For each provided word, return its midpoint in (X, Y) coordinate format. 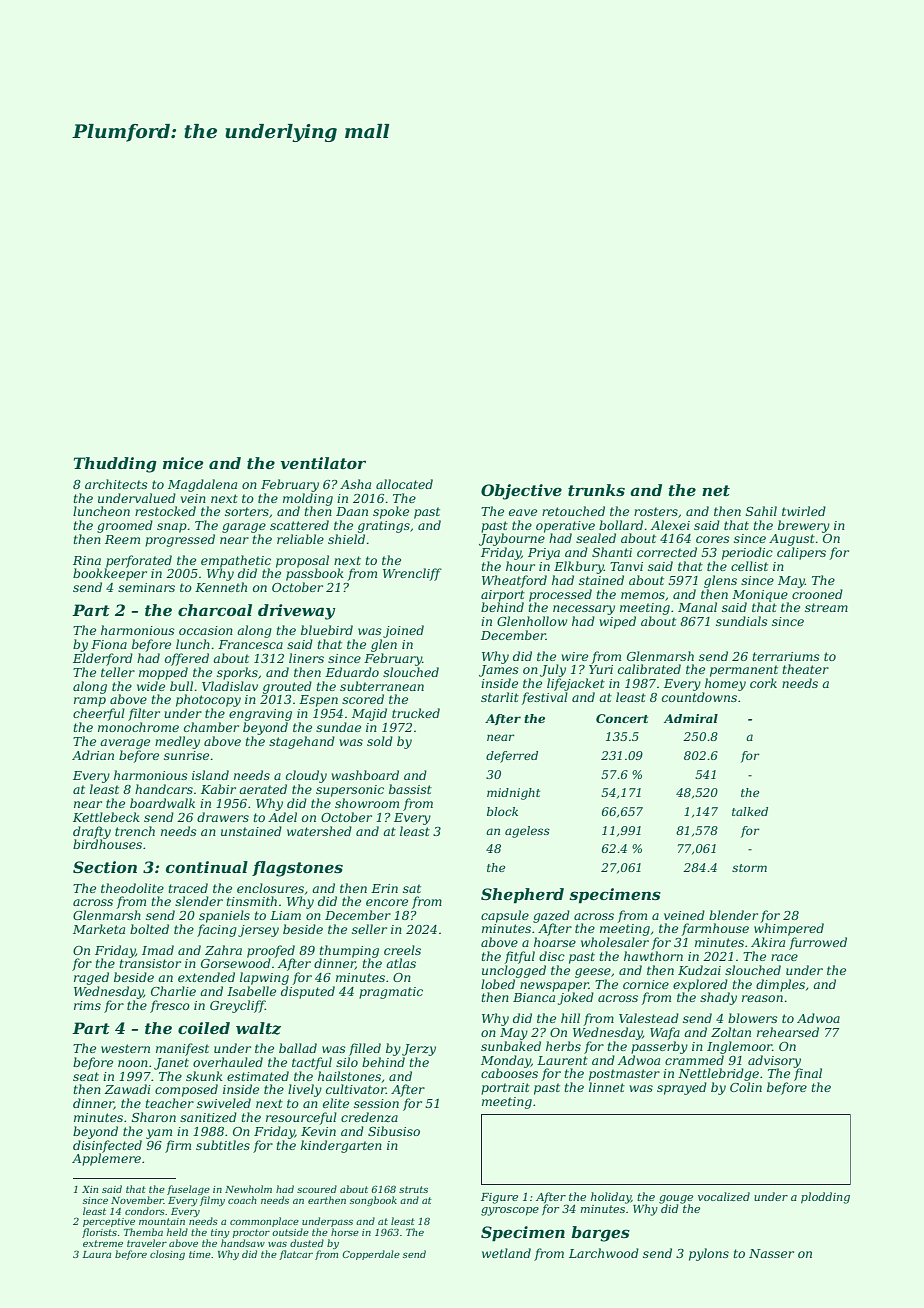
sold (380, 741)
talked (750, 811)
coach (242, 1200)
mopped (163, 673)
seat (86, 1076)
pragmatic (391, 993)
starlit (500, 697)
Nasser (771, 1253)
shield (346, 539)
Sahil (761, 511)
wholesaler (615, 942)
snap (172, 528)
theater (805, 669)
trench (135, 831)
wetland (506, 1253)
